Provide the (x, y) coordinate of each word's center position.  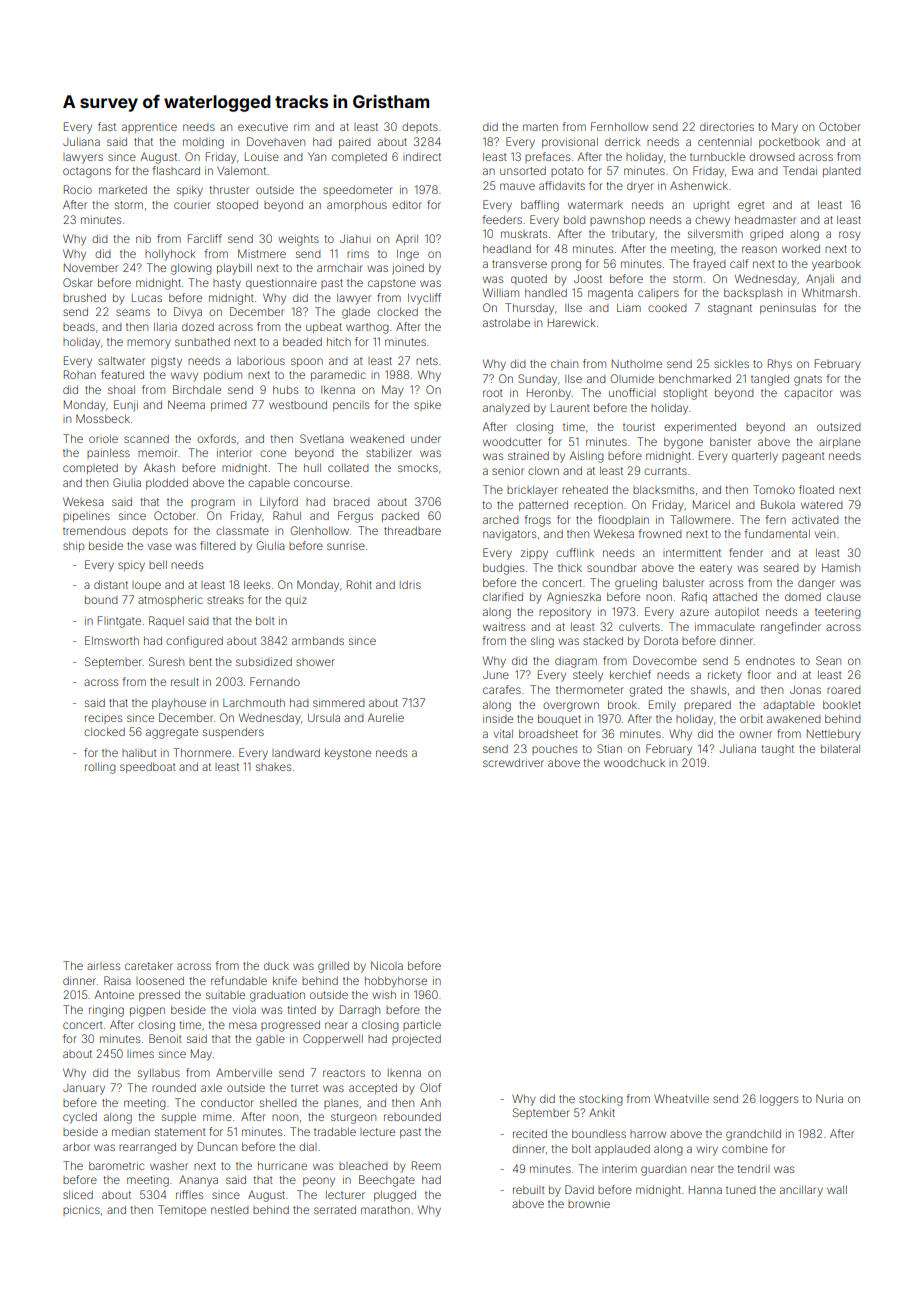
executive (263, 126)
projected (416, 1040)
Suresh (166, 661)
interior (234, 452)
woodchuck (634, 763)
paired (355, 142)
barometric (116, 1165)
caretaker (149, 966)
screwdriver (513, 762)
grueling (636, 584)
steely (588, 676)
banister (730, 441)
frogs (538, 521)
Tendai (800, 170)
